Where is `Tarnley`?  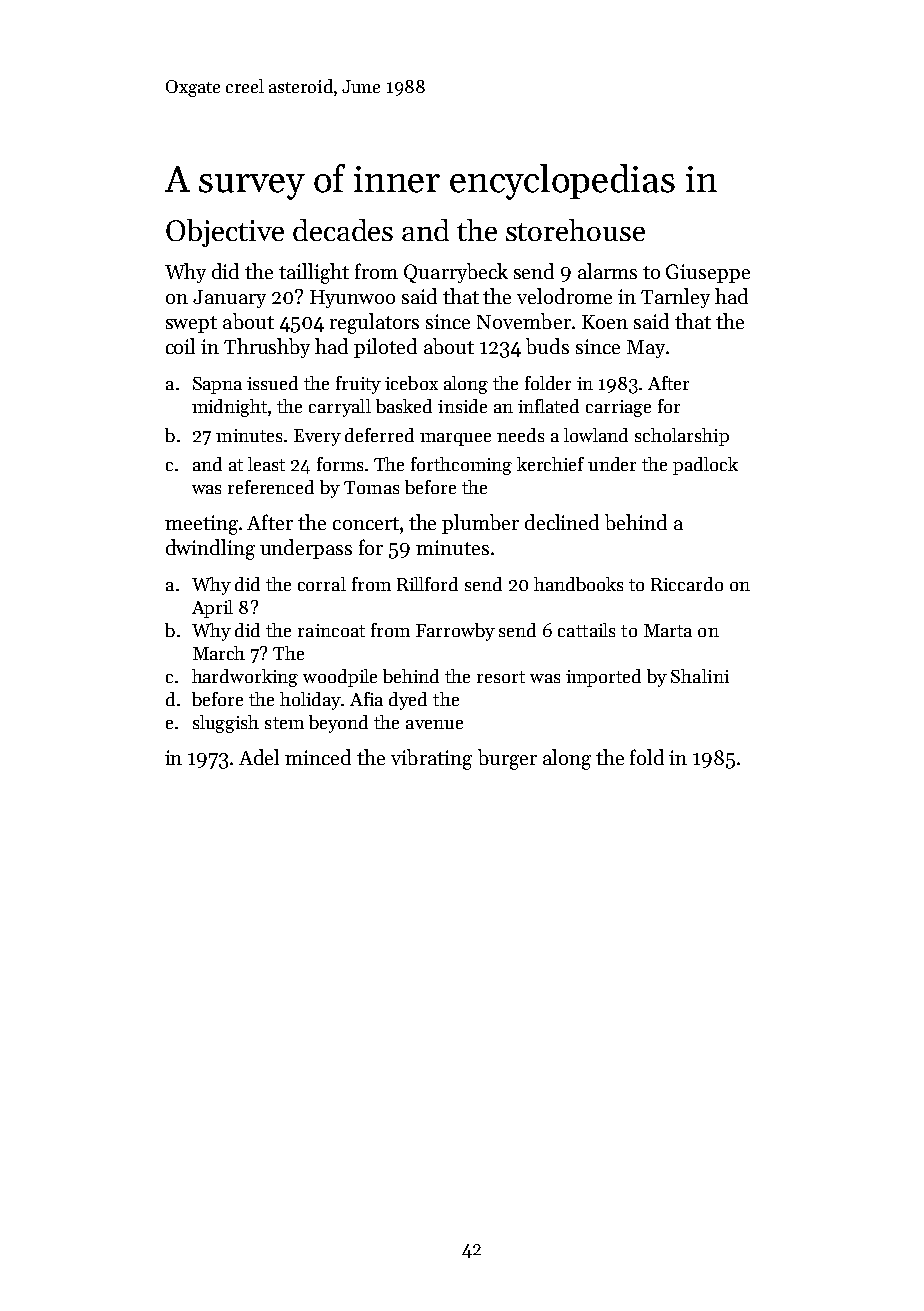
Tarnley is located at coordinates (675, 298).
